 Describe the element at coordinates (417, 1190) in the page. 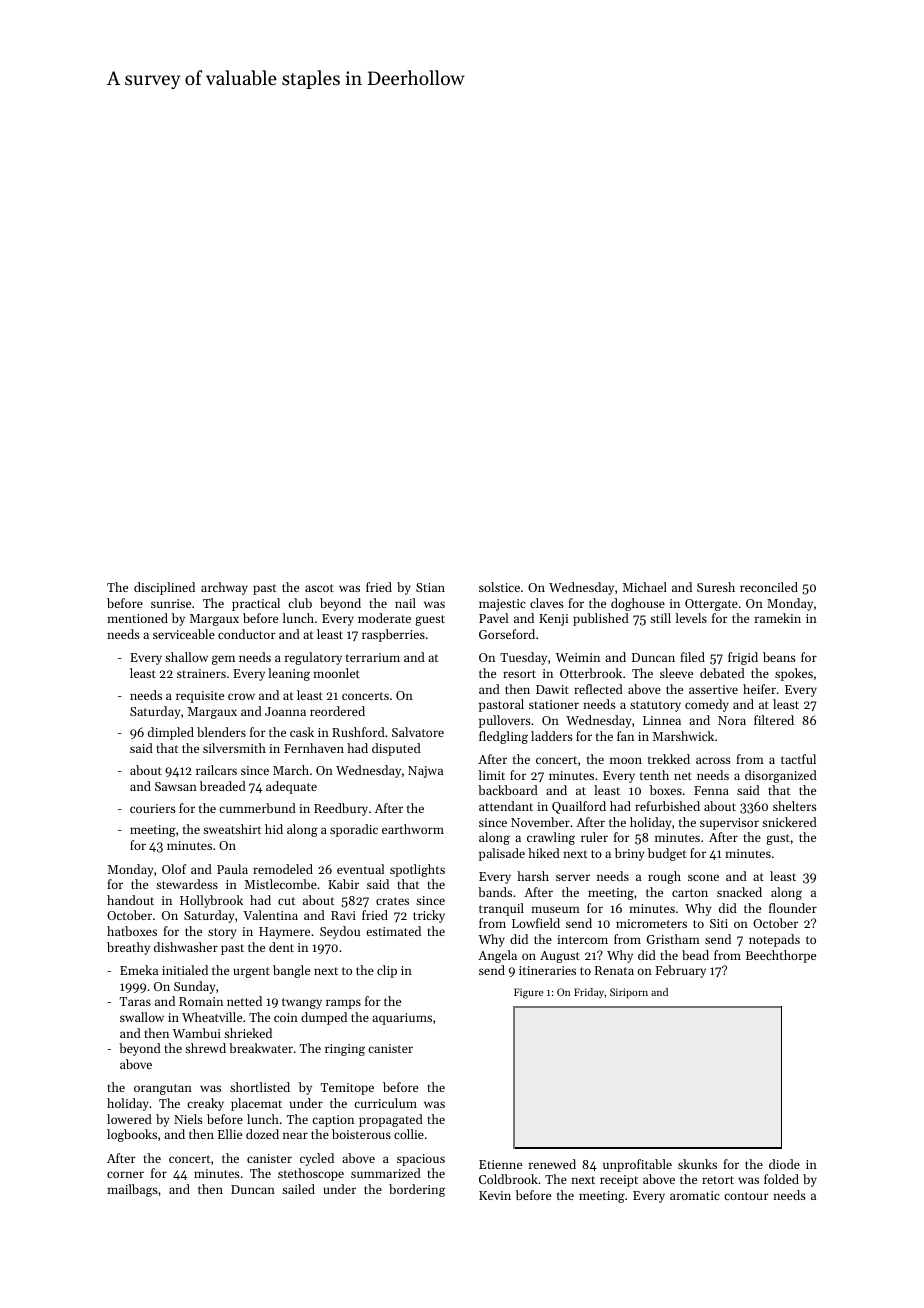

I see `bordering` at that location.
